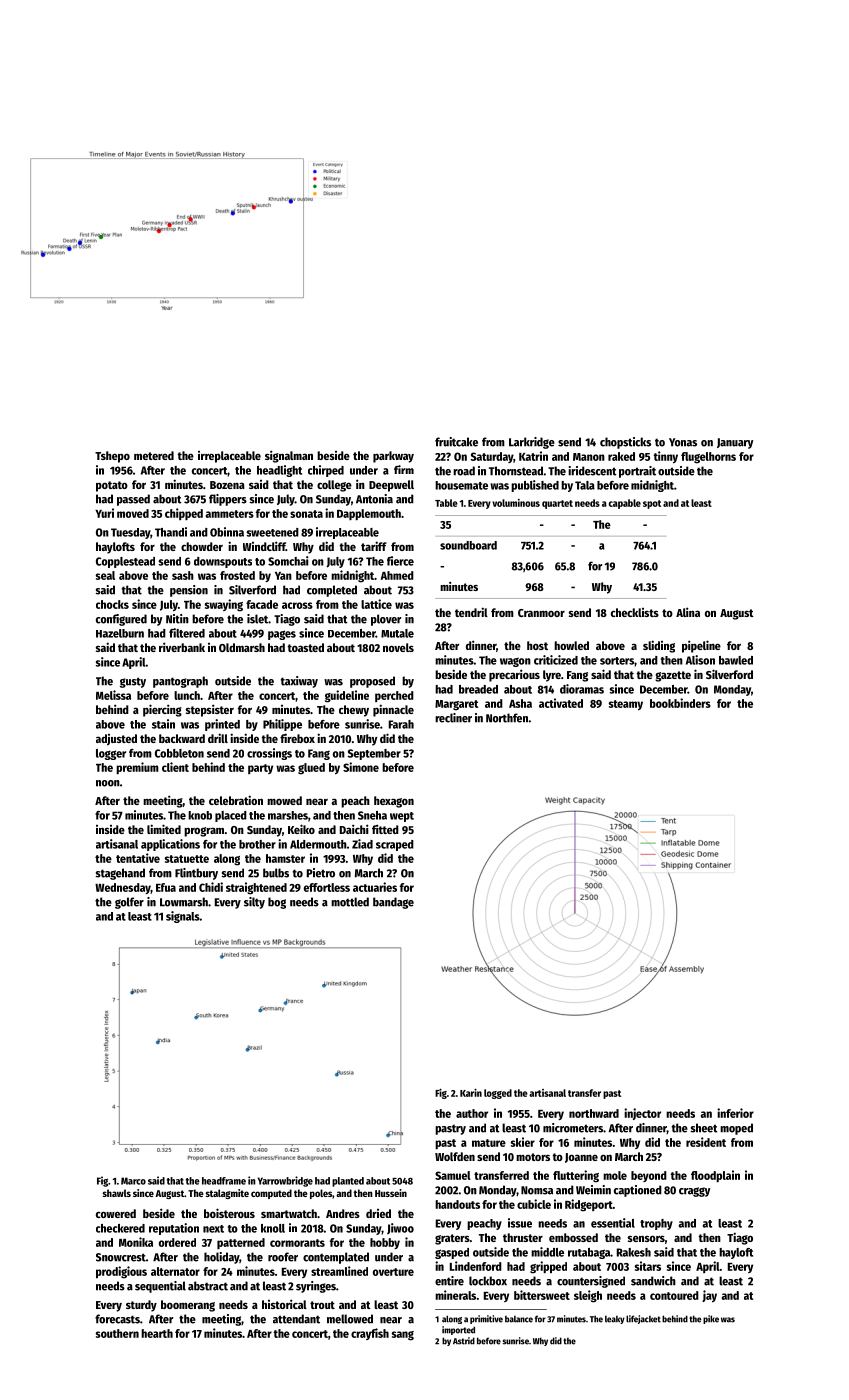 Image resolution: width=849 pixels, height=1400 pixels. I want to click on Monika, so click(136, 1242).
